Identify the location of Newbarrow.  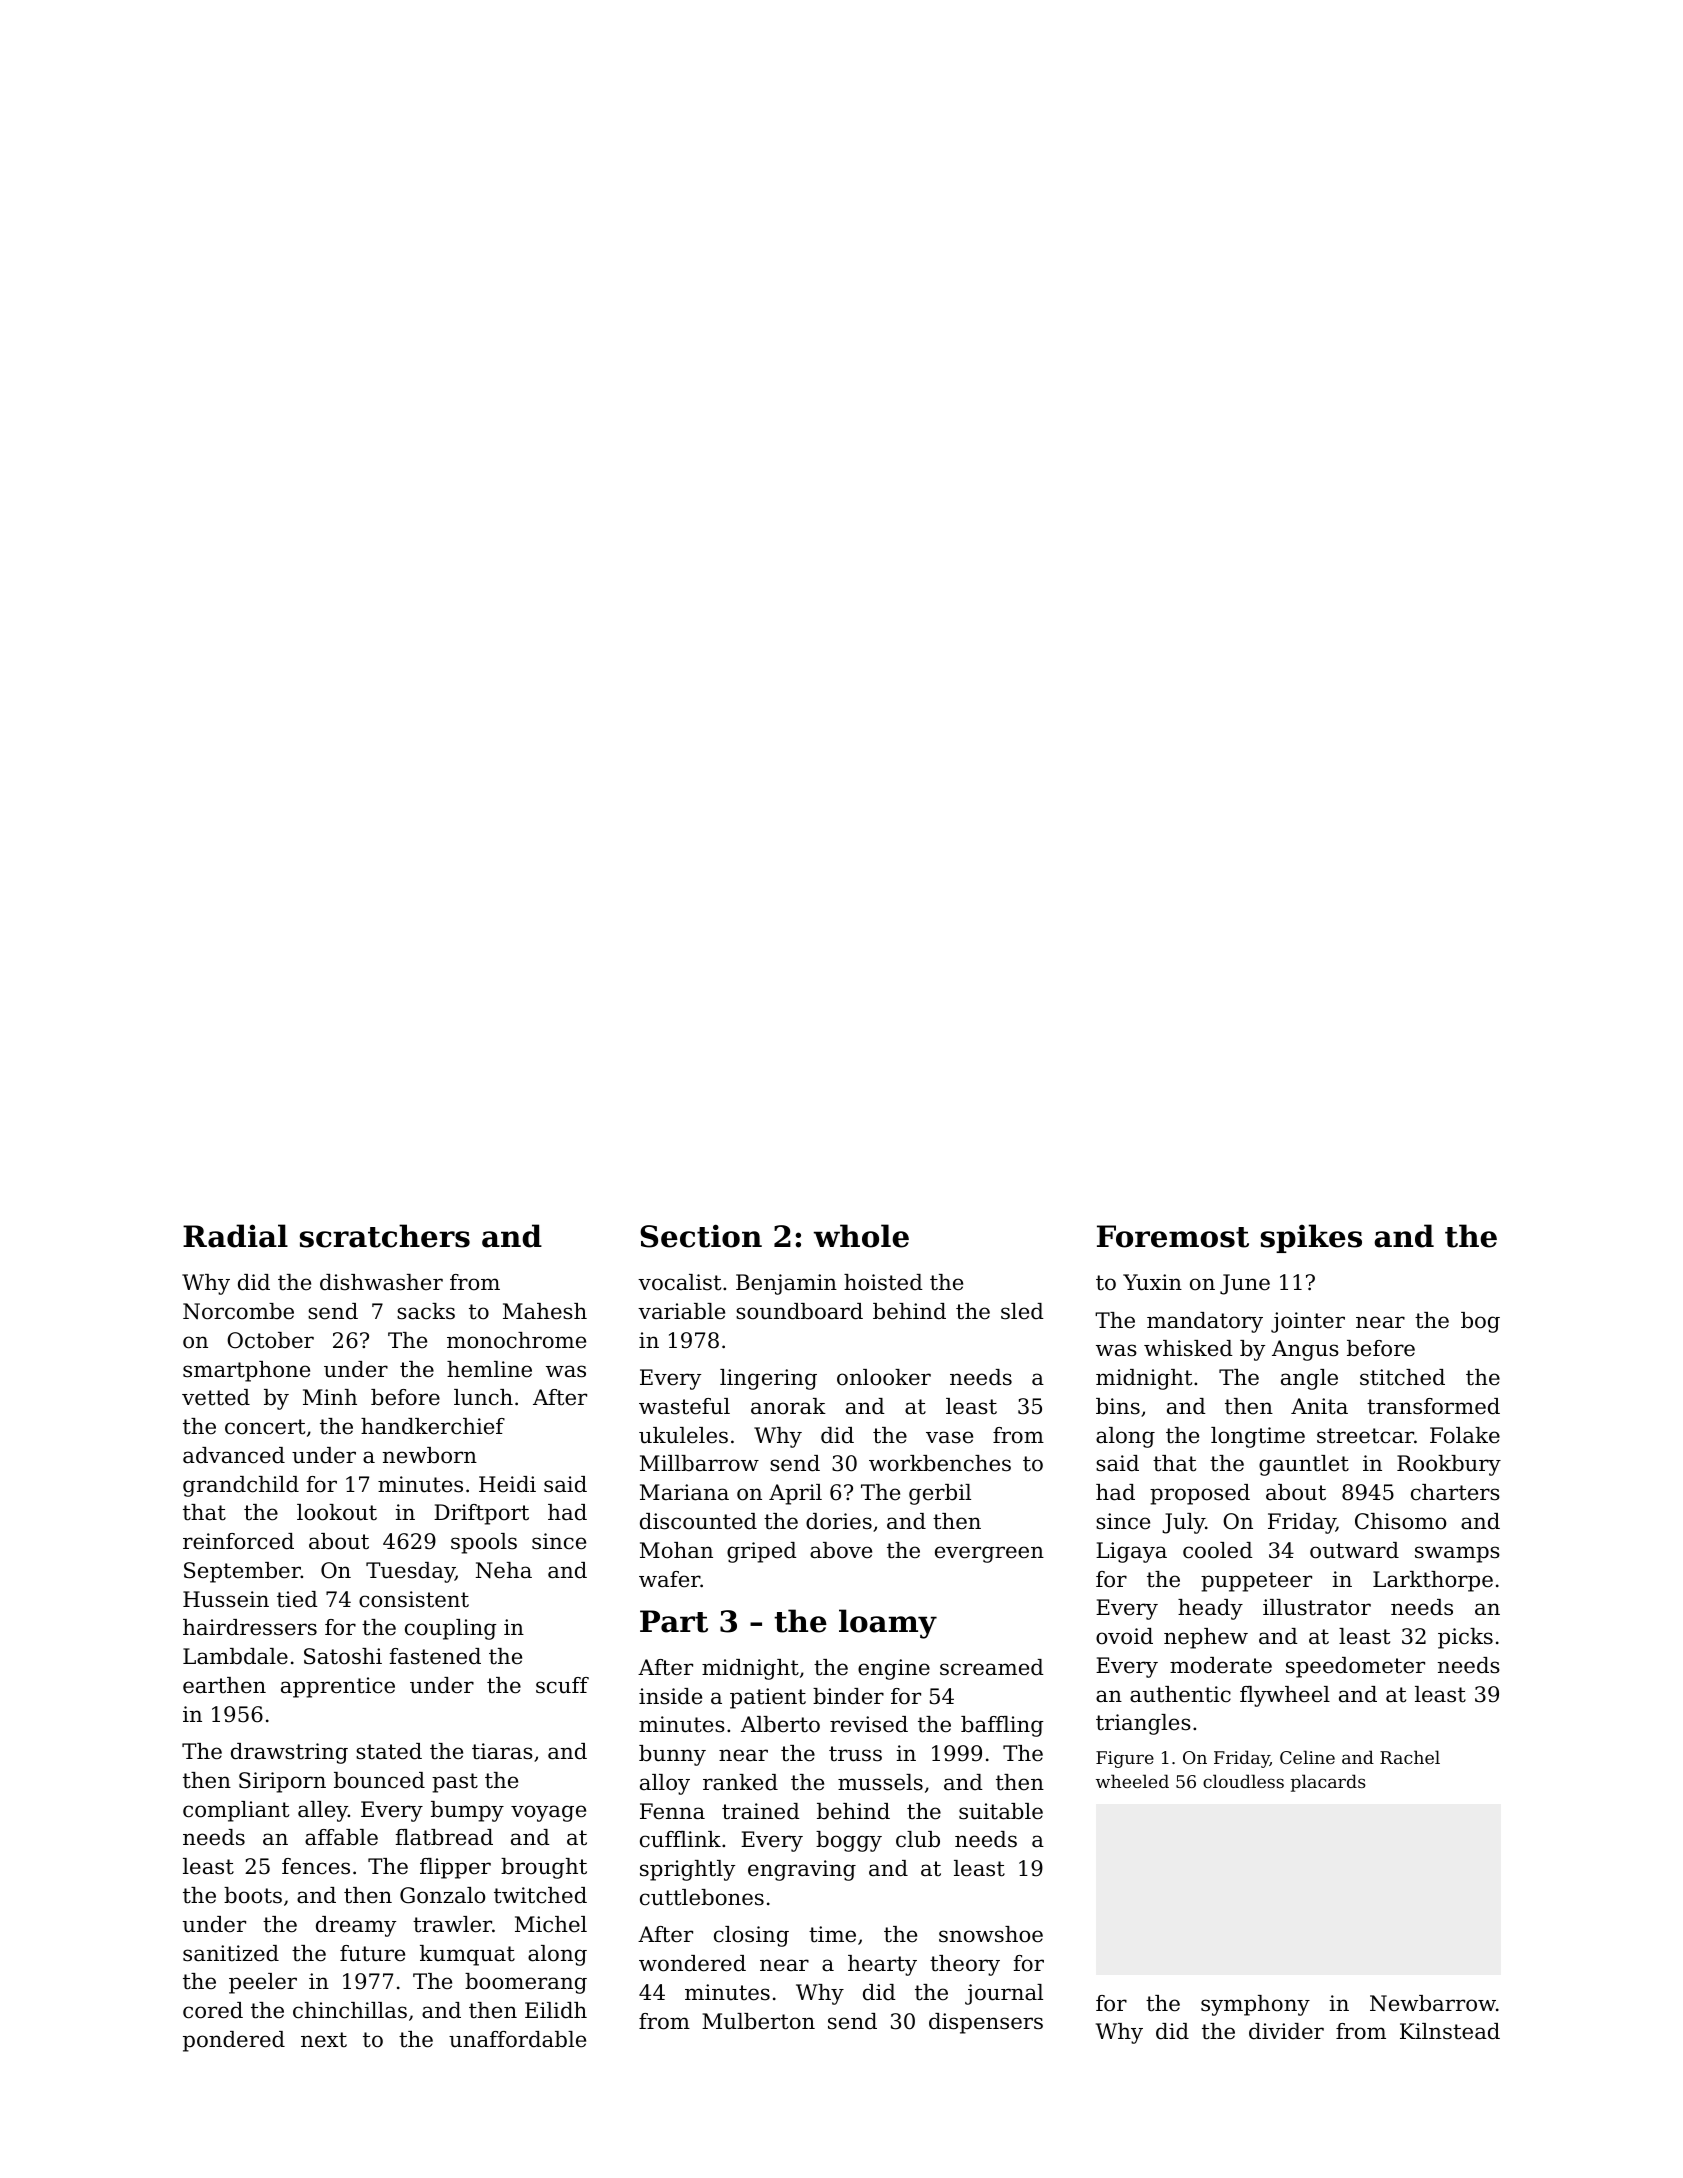
(1433, 2003).
